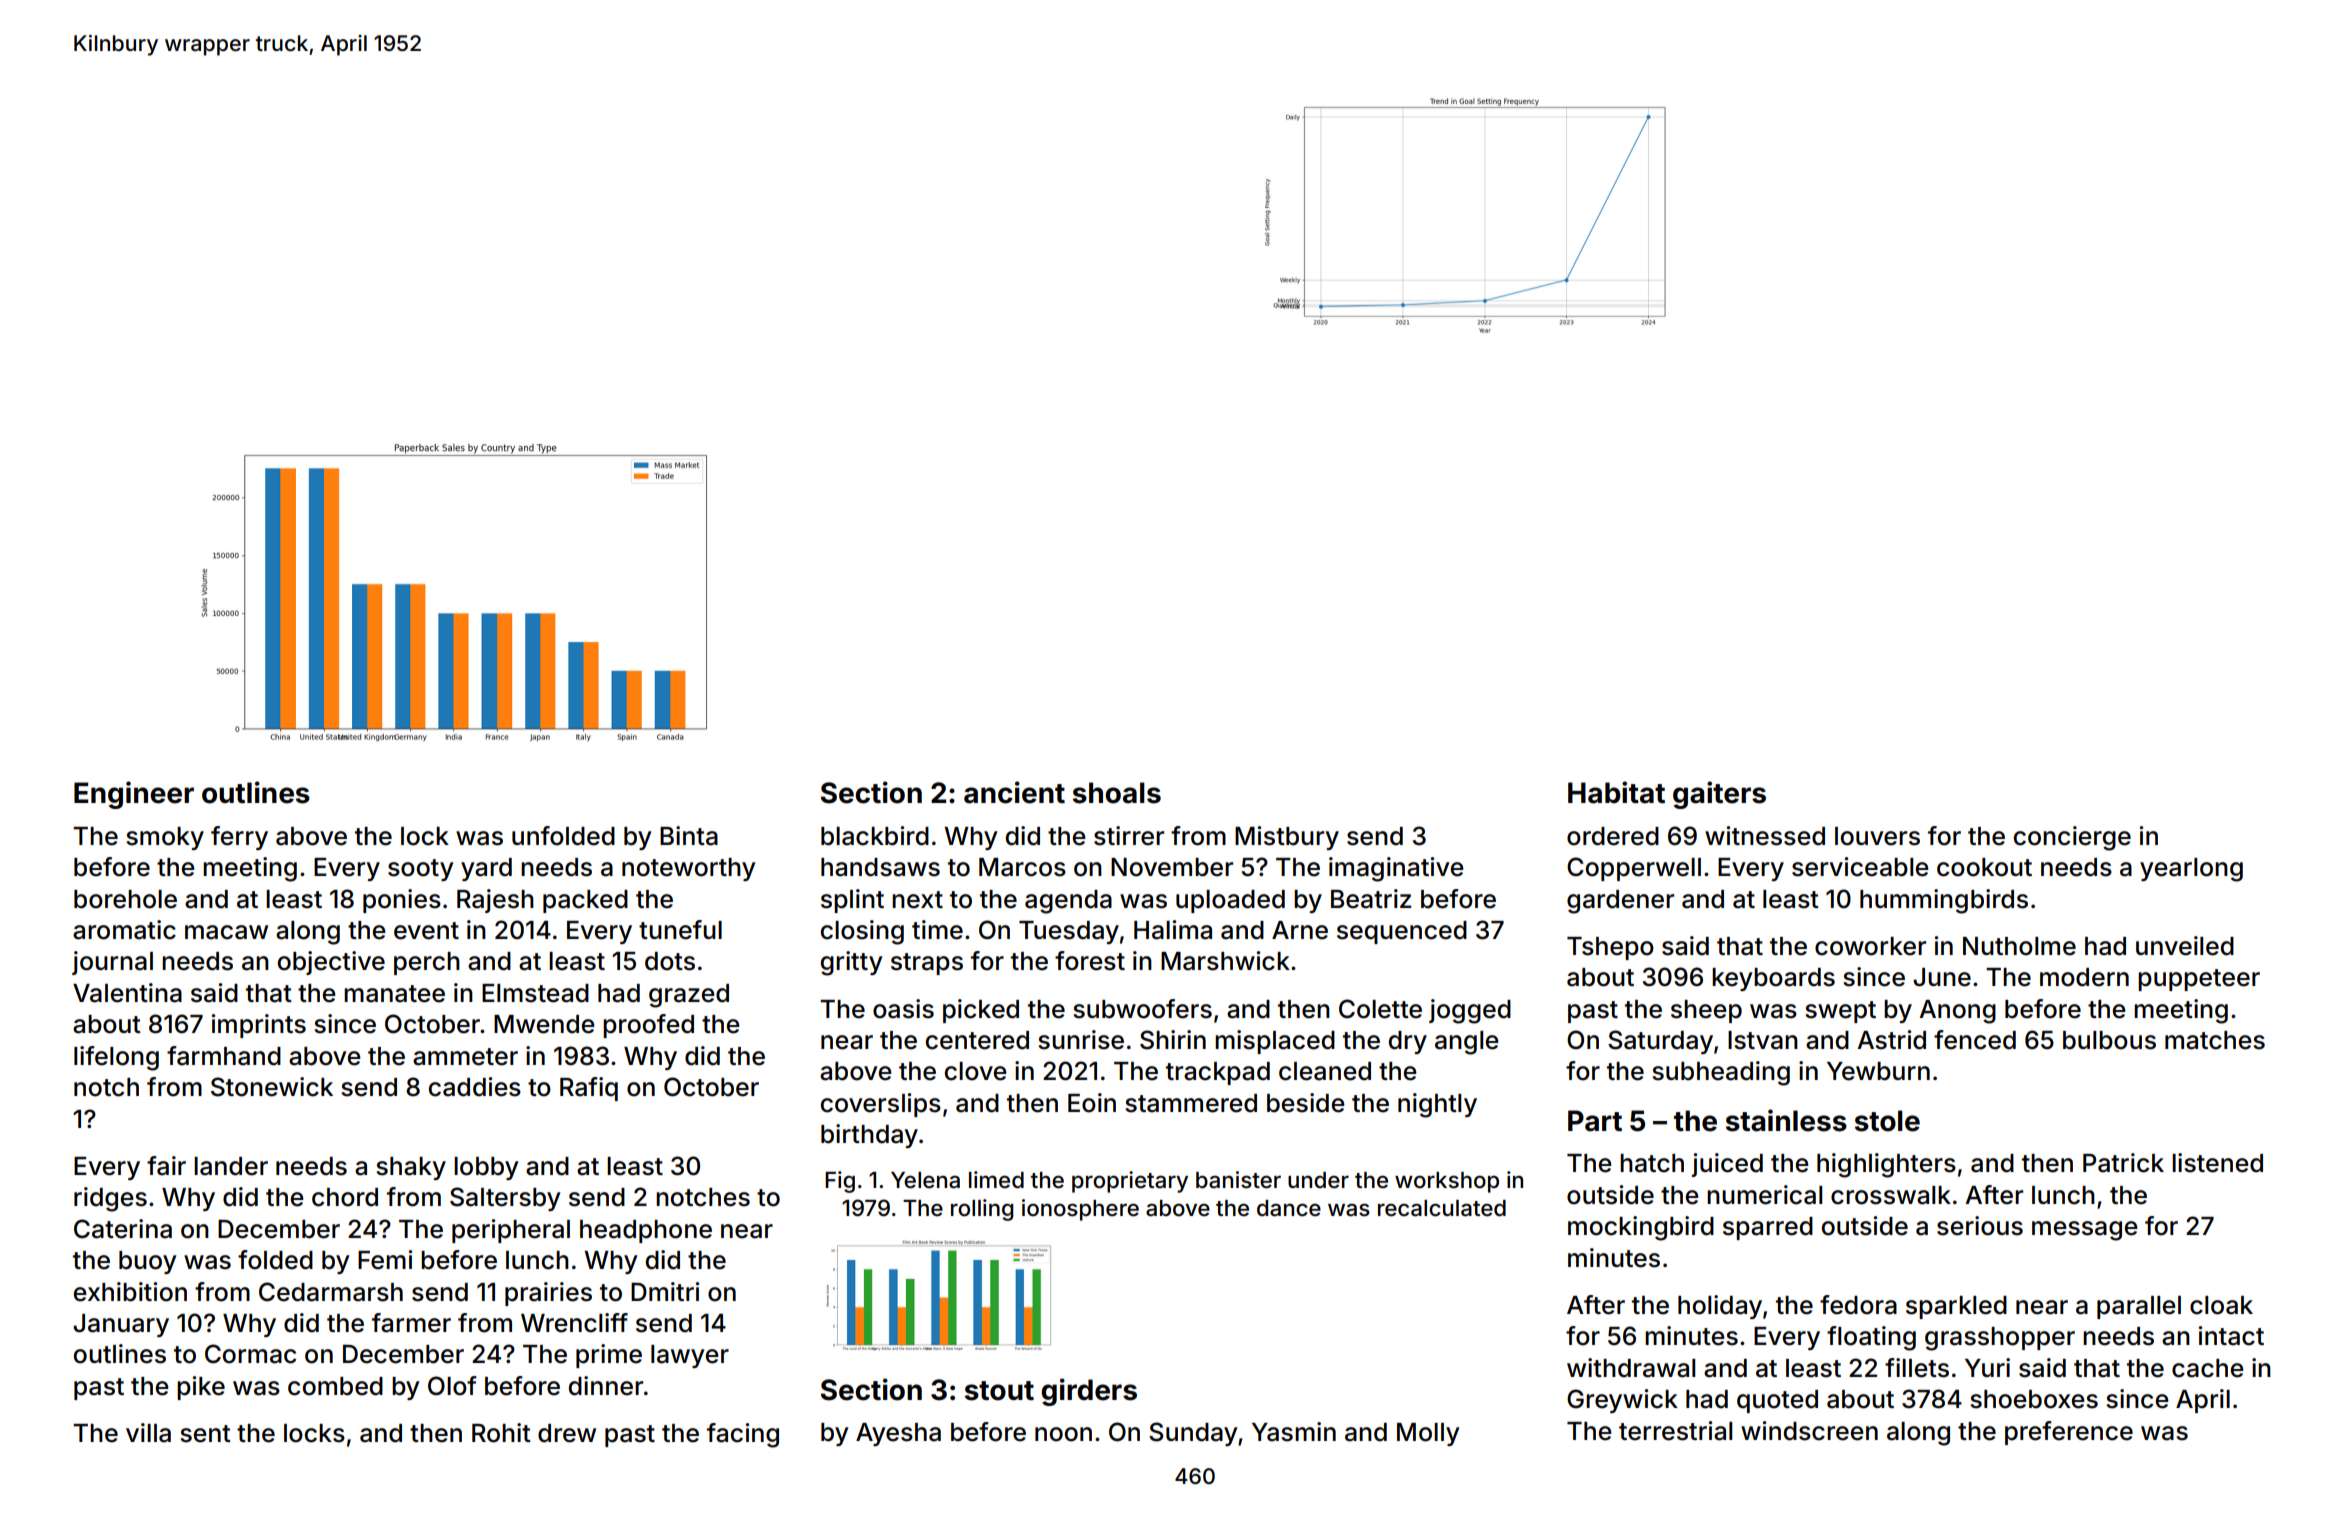  I want to click on journal, so click(112, 963).
